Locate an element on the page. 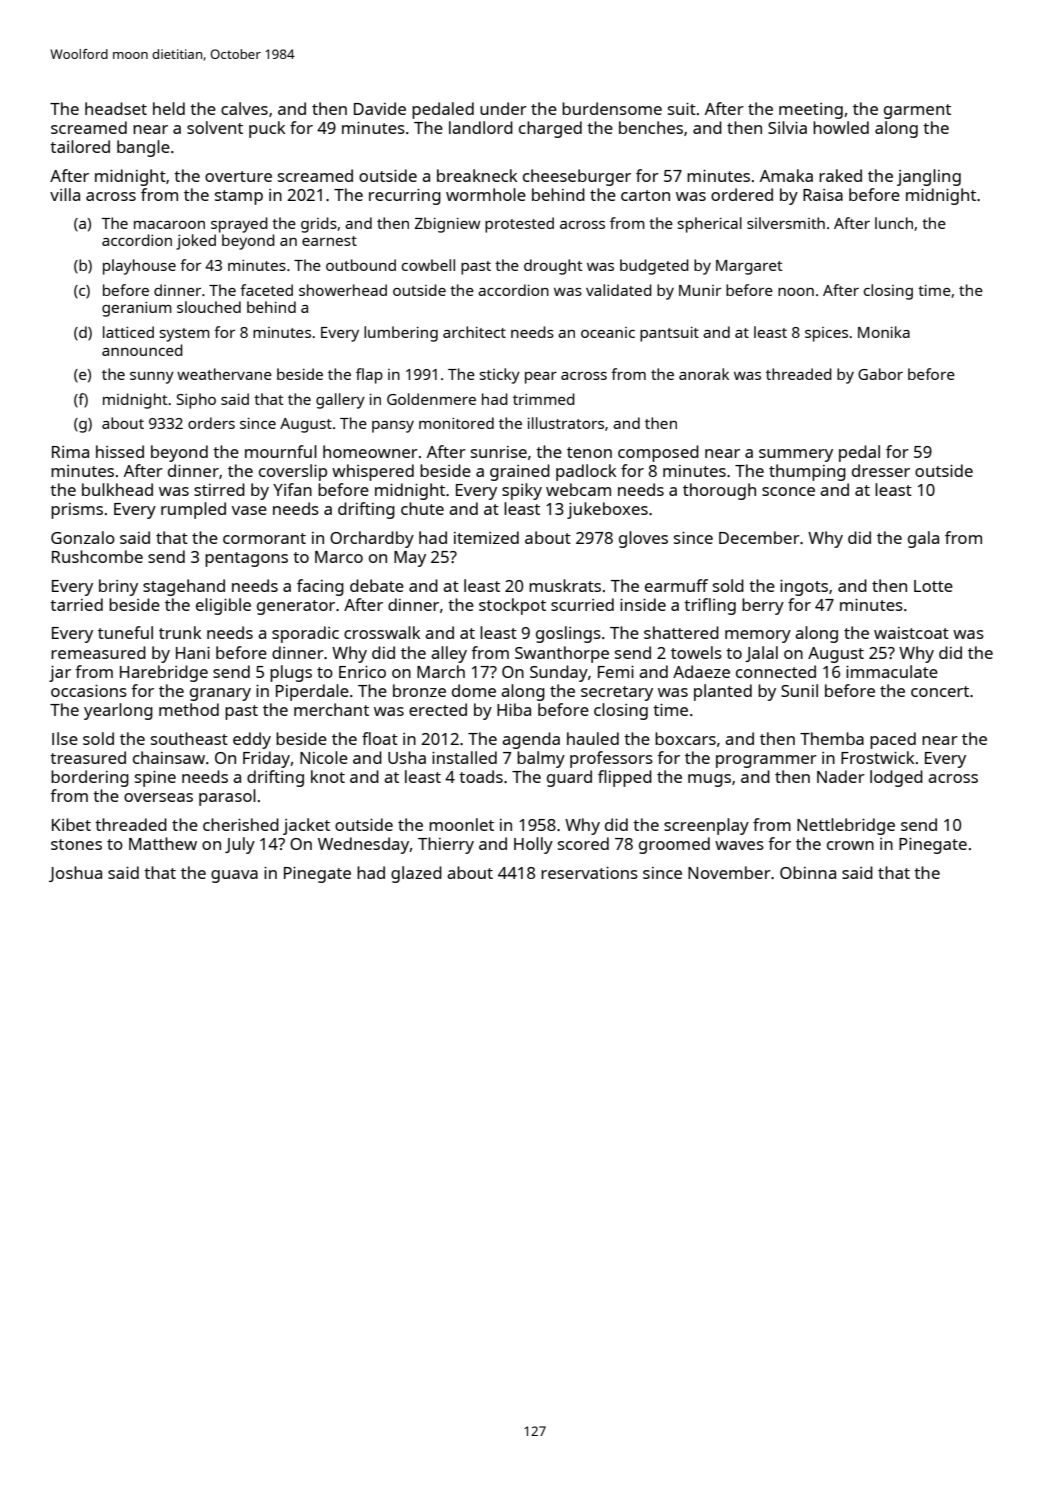 Image resolution: width=1047 pixels, height=1488 pixels. guava is located at coordinates (234, 876).
